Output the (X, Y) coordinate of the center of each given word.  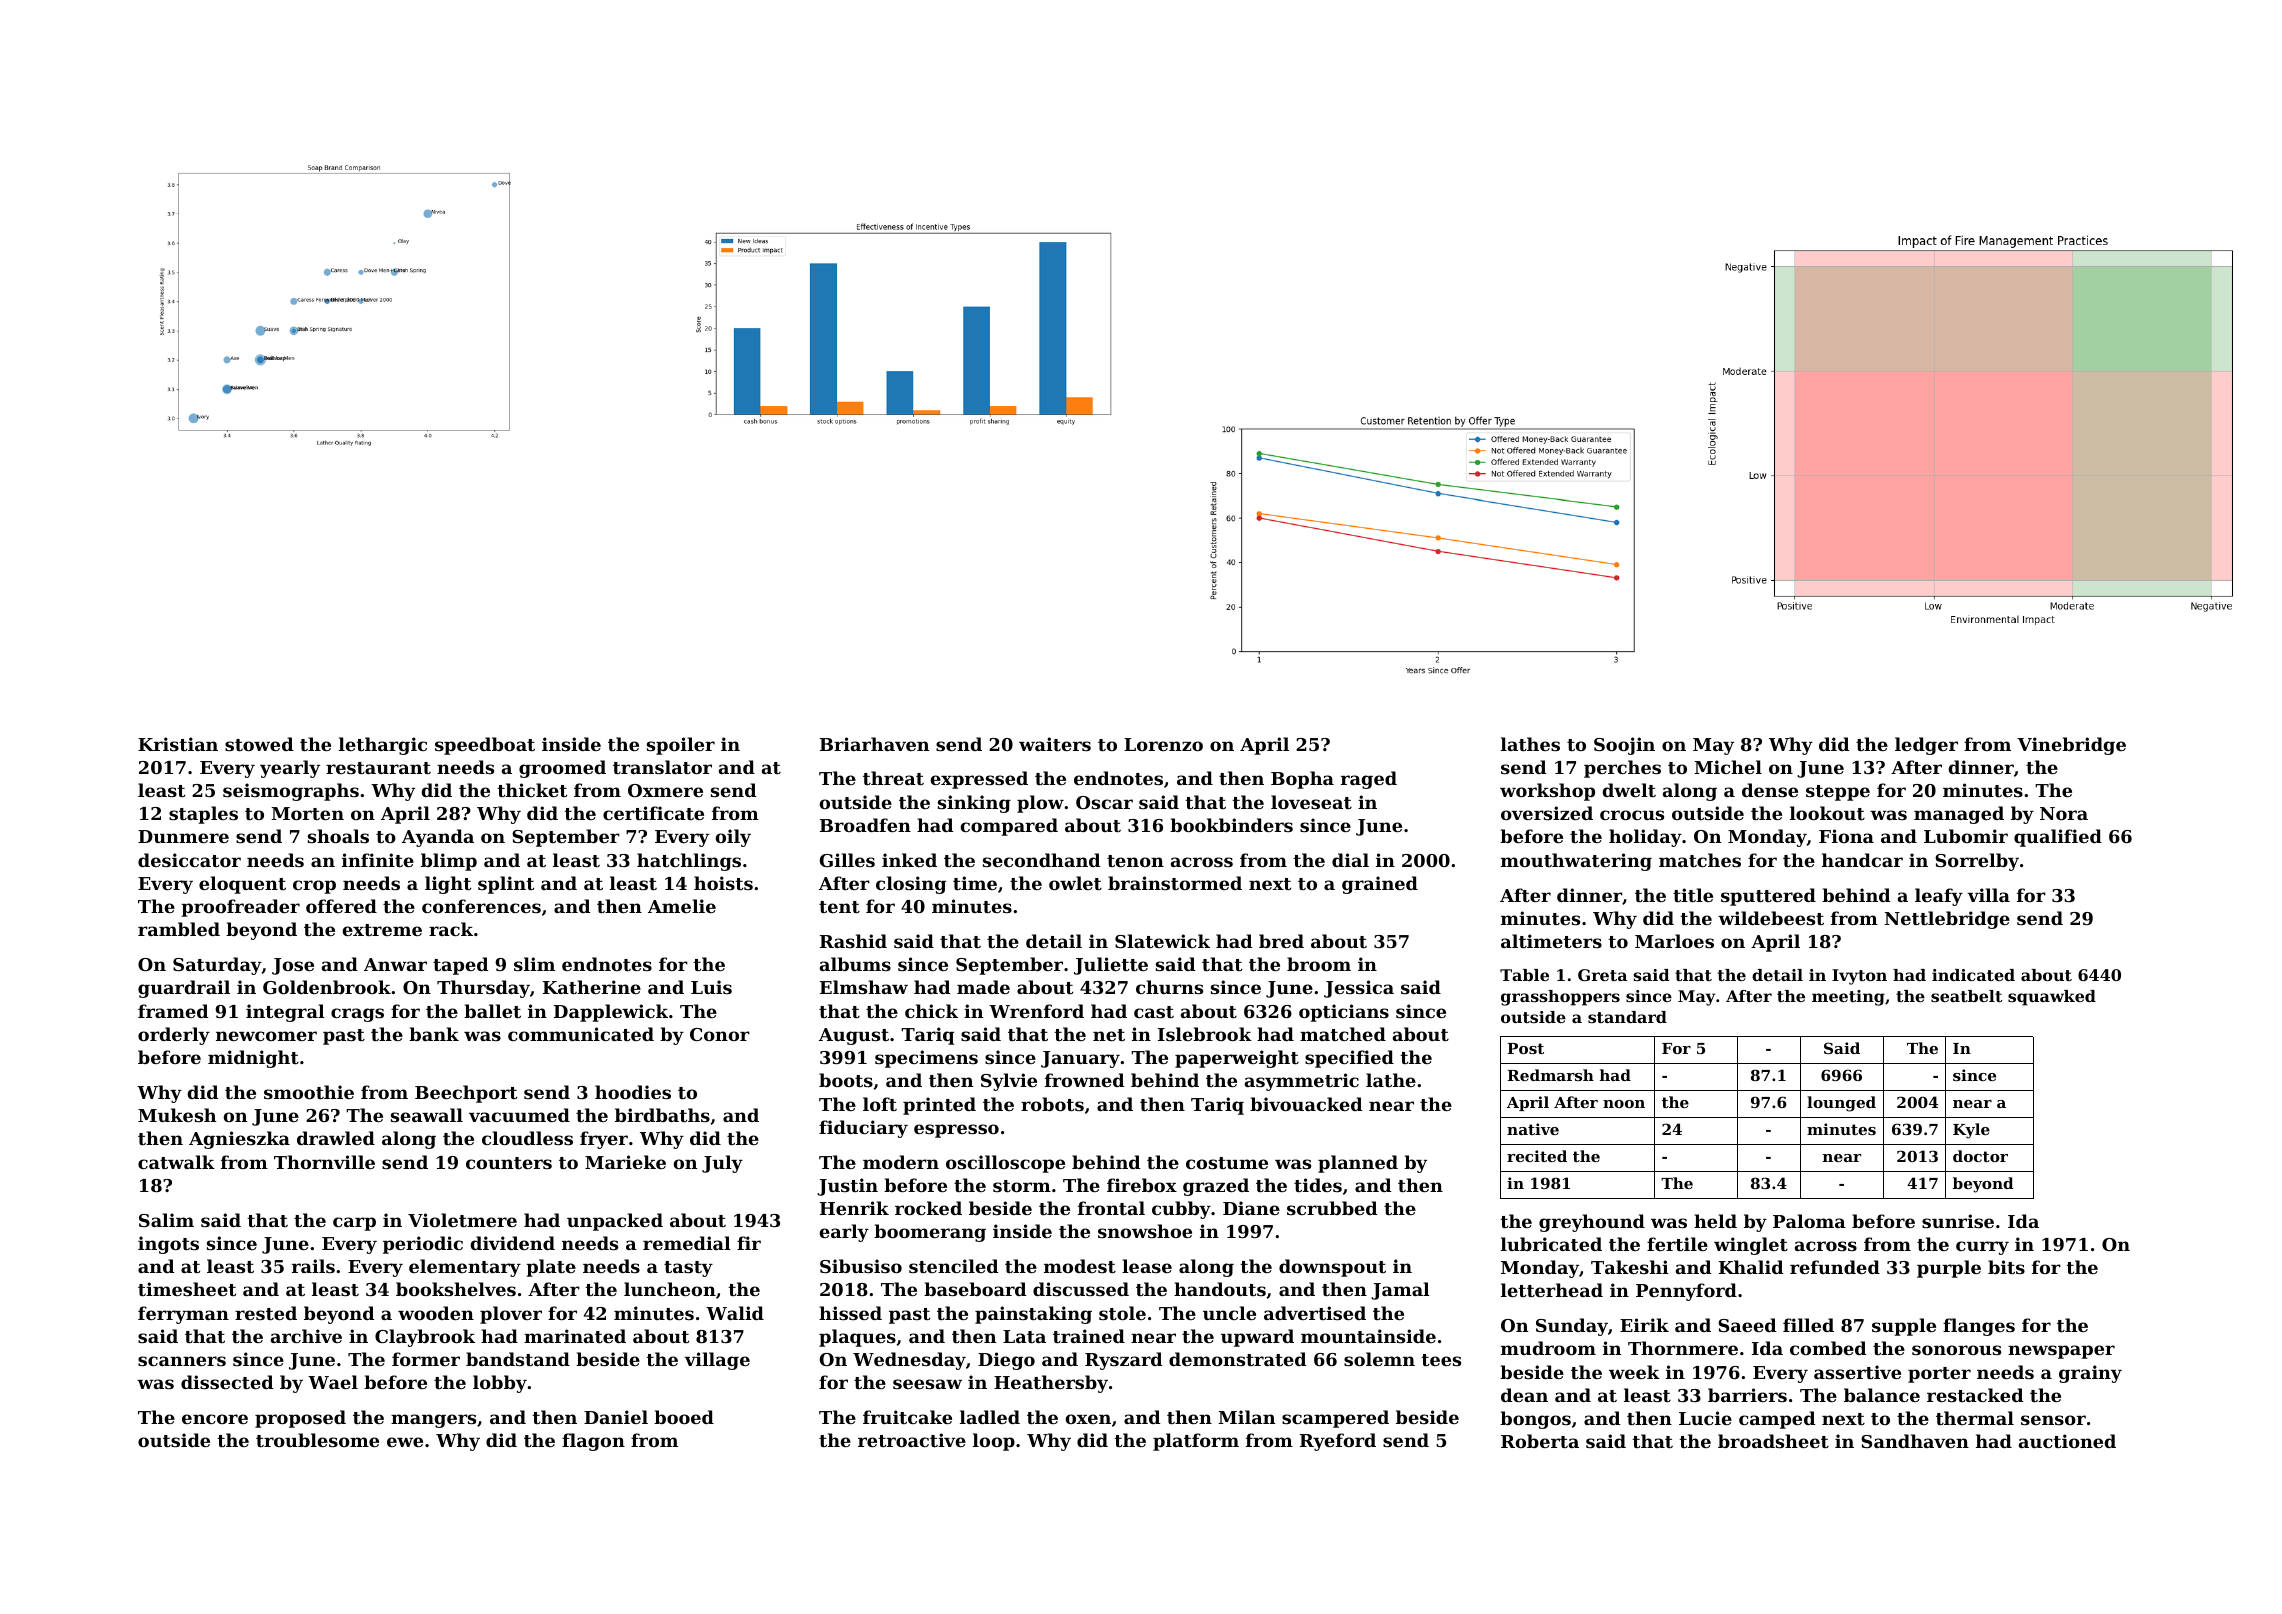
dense (1770, 790)
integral (285, 1013)
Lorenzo (1163, 744)
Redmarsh (1550, 1075)
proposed (300, 1419)
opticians (1344, 1013)
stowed (259, 744)
